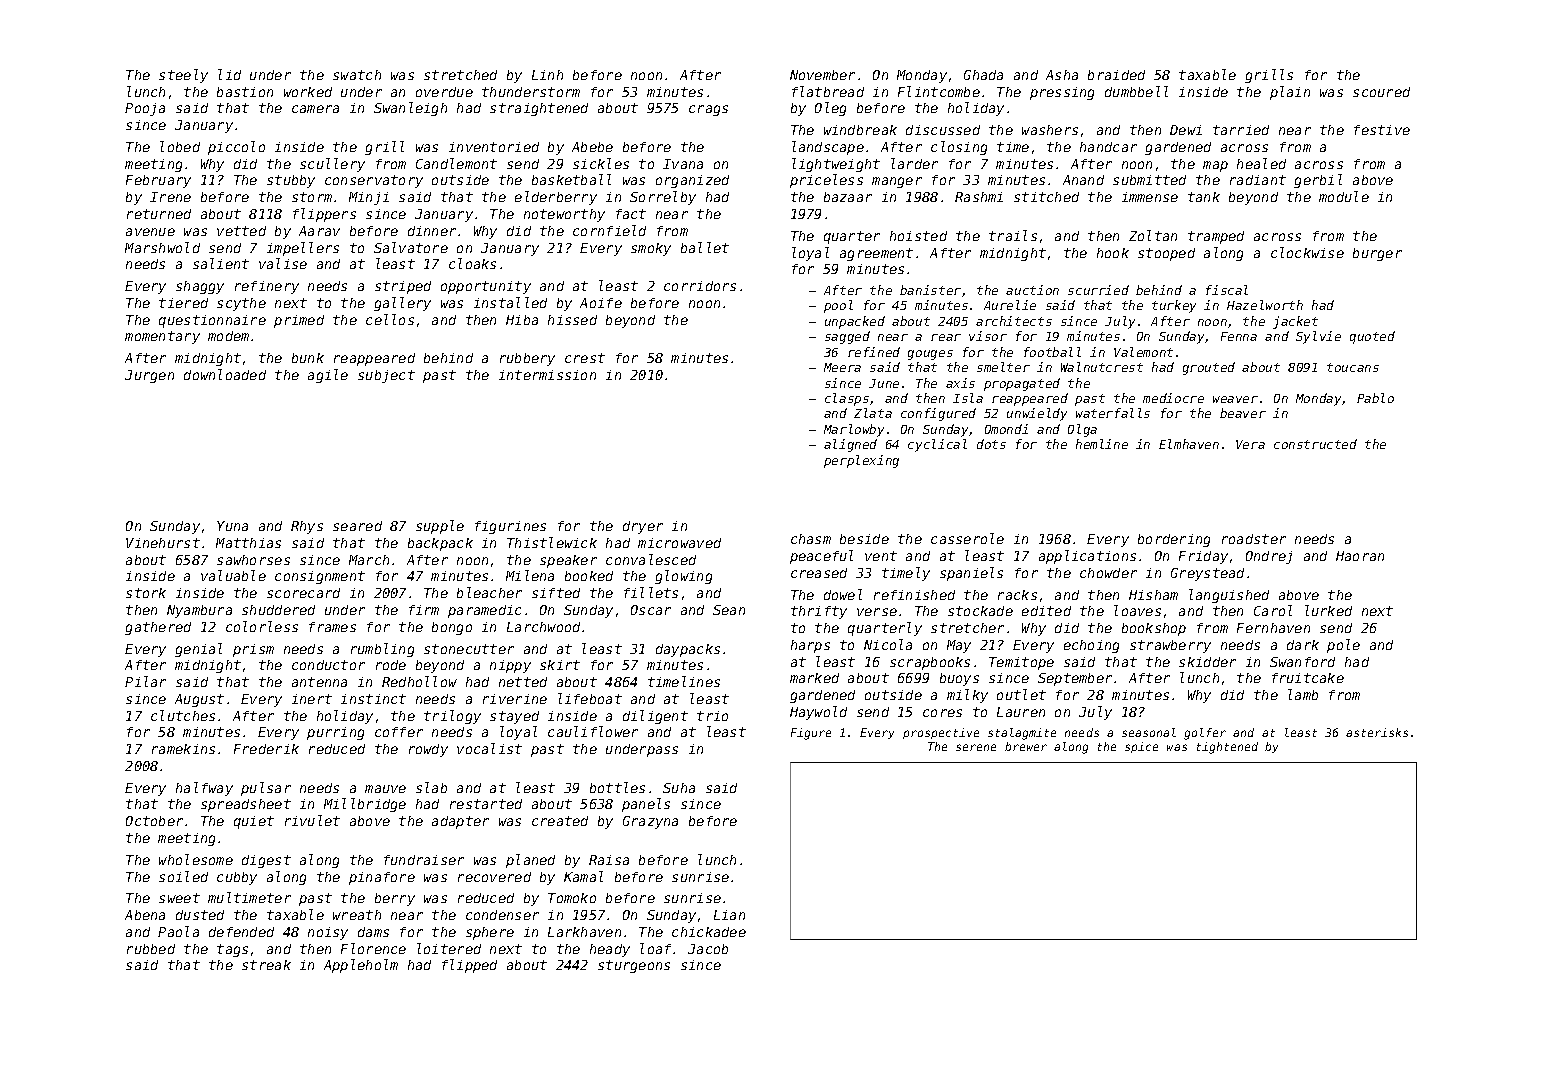 Image resolution: width=1543 pixels, height=1091 pixels. I want to click on beside, so click(864, 539).
